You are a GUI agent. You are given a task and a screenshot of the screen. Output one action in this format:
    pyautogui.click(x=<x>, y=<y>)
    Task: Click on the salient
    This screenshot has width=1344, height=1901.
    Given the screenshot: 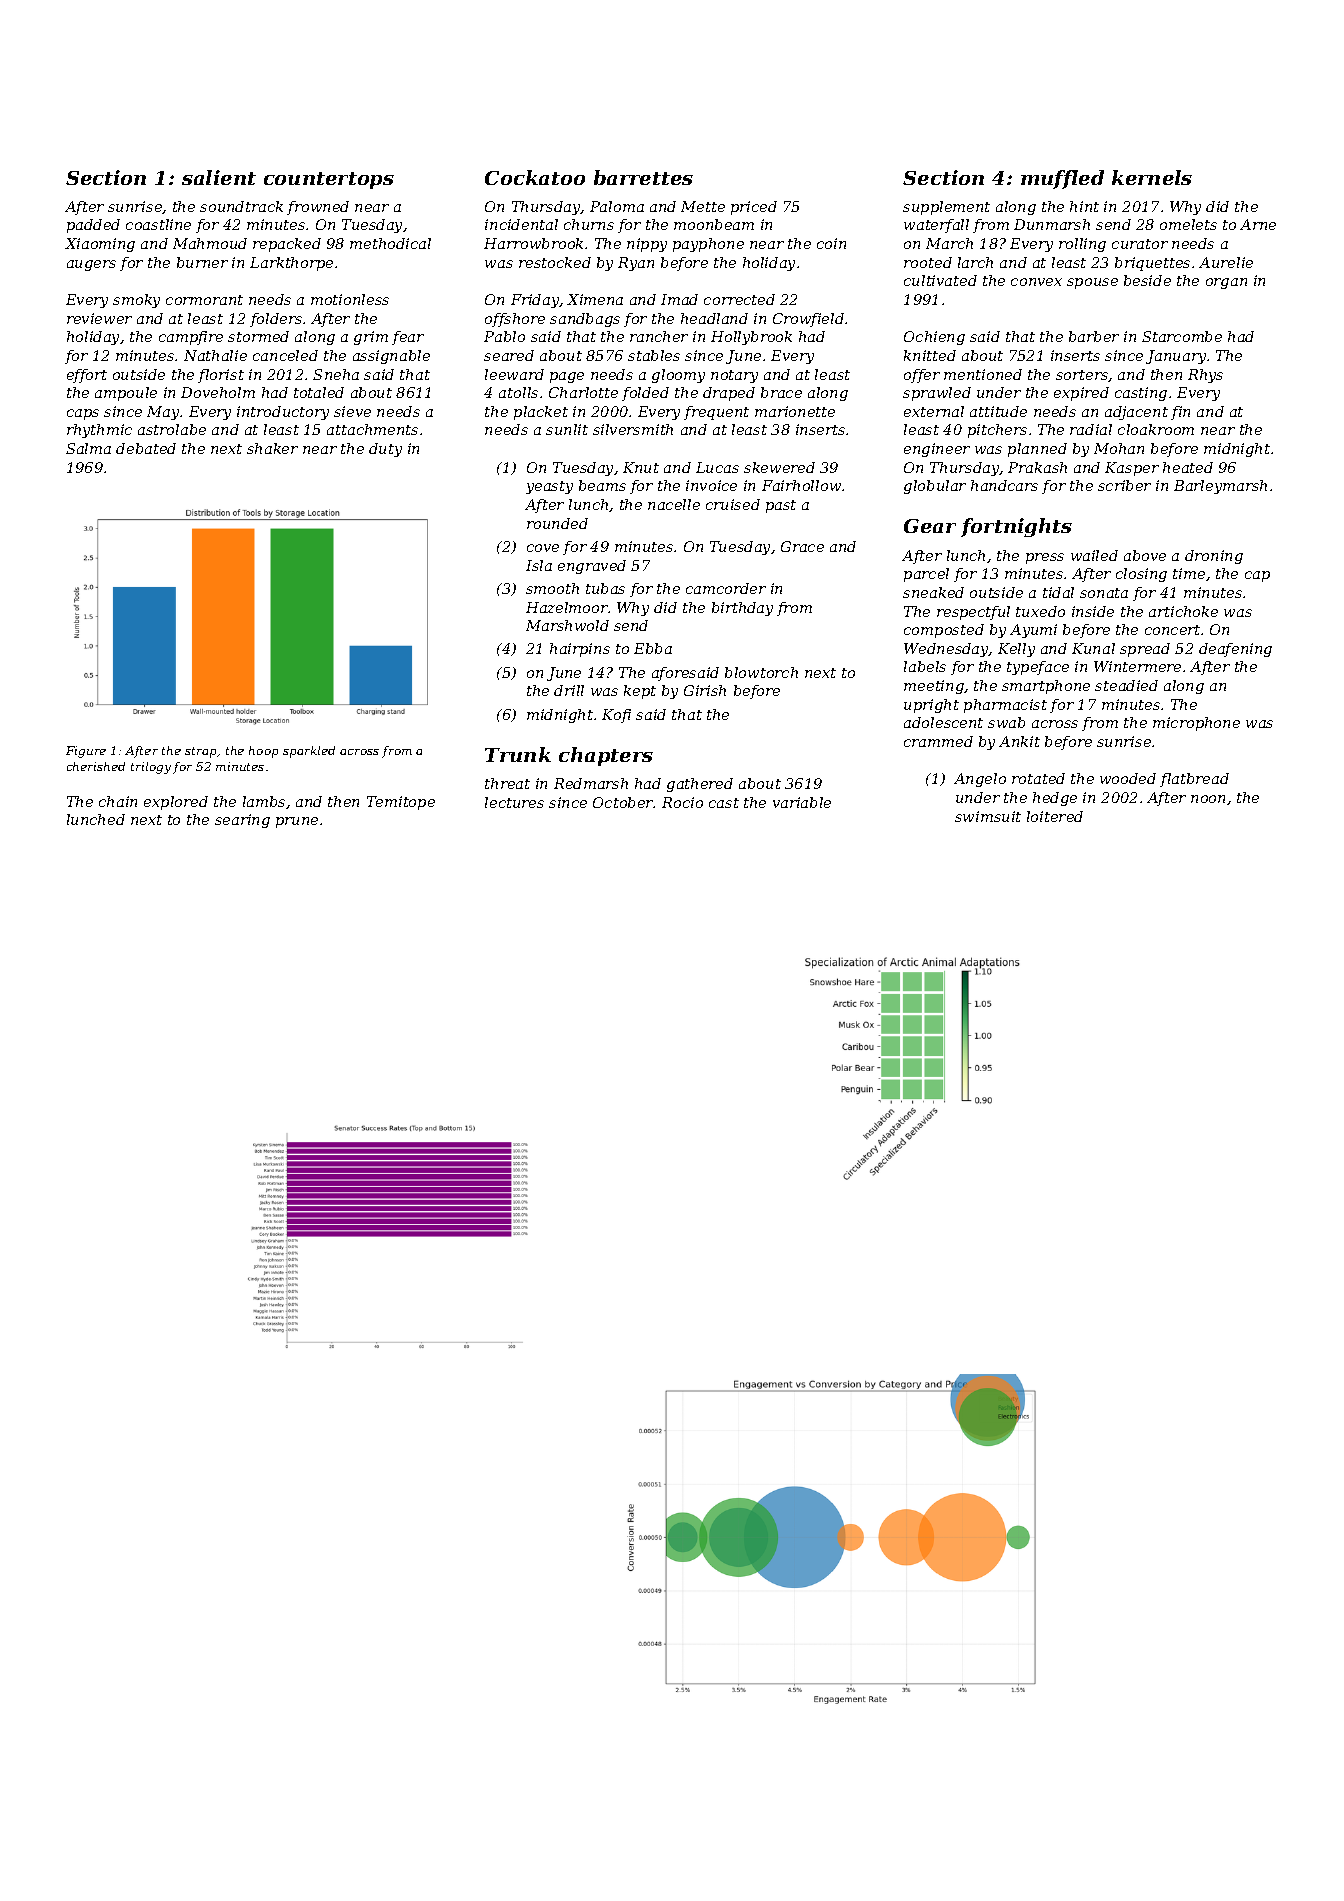 What is the action you would take?
    pyautogui.click(x=219, y=177)
